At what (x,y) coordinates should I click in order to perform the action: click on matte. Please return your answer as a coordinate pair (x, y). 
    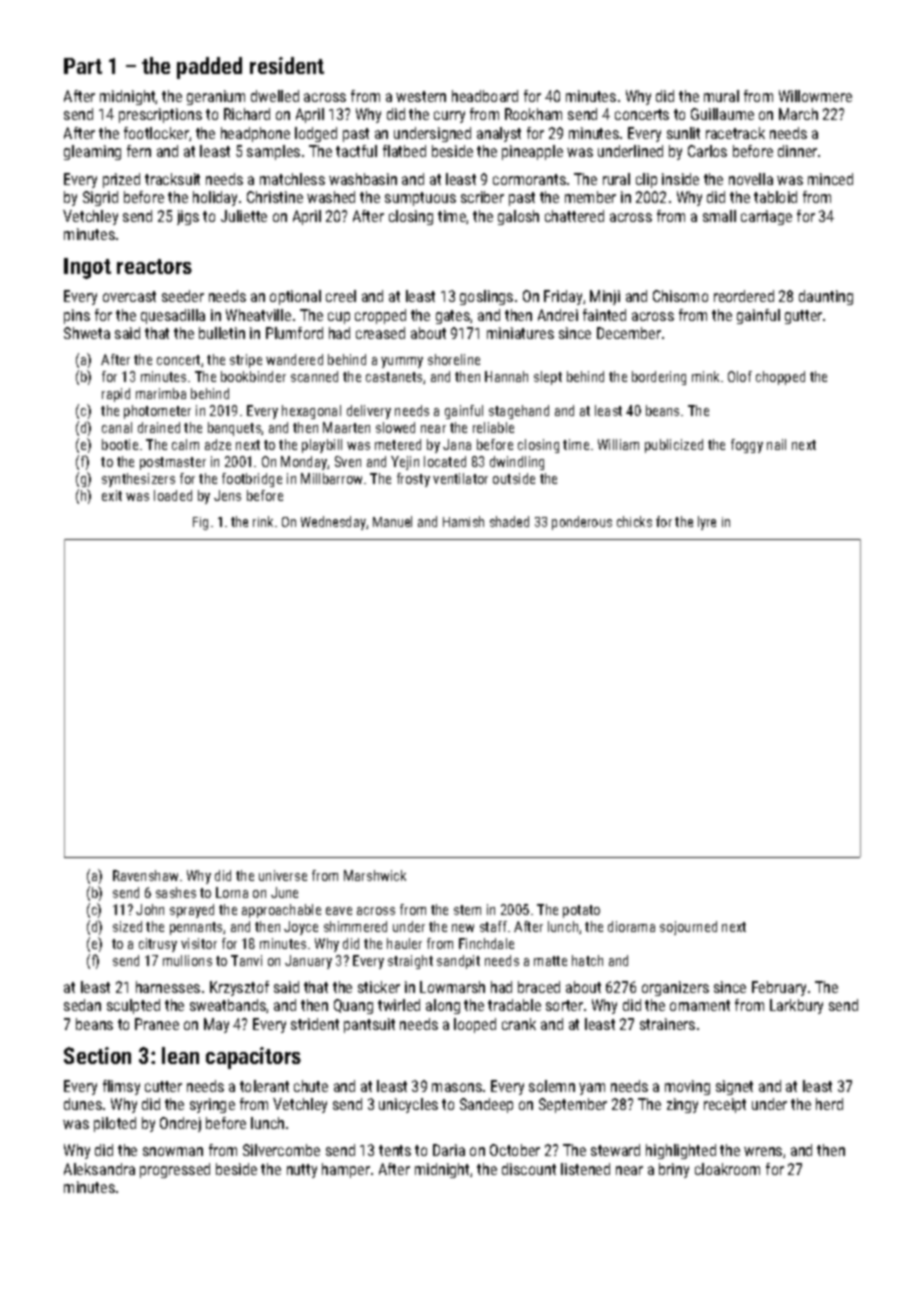
    Looking at the image, I should click on (550, 961).
